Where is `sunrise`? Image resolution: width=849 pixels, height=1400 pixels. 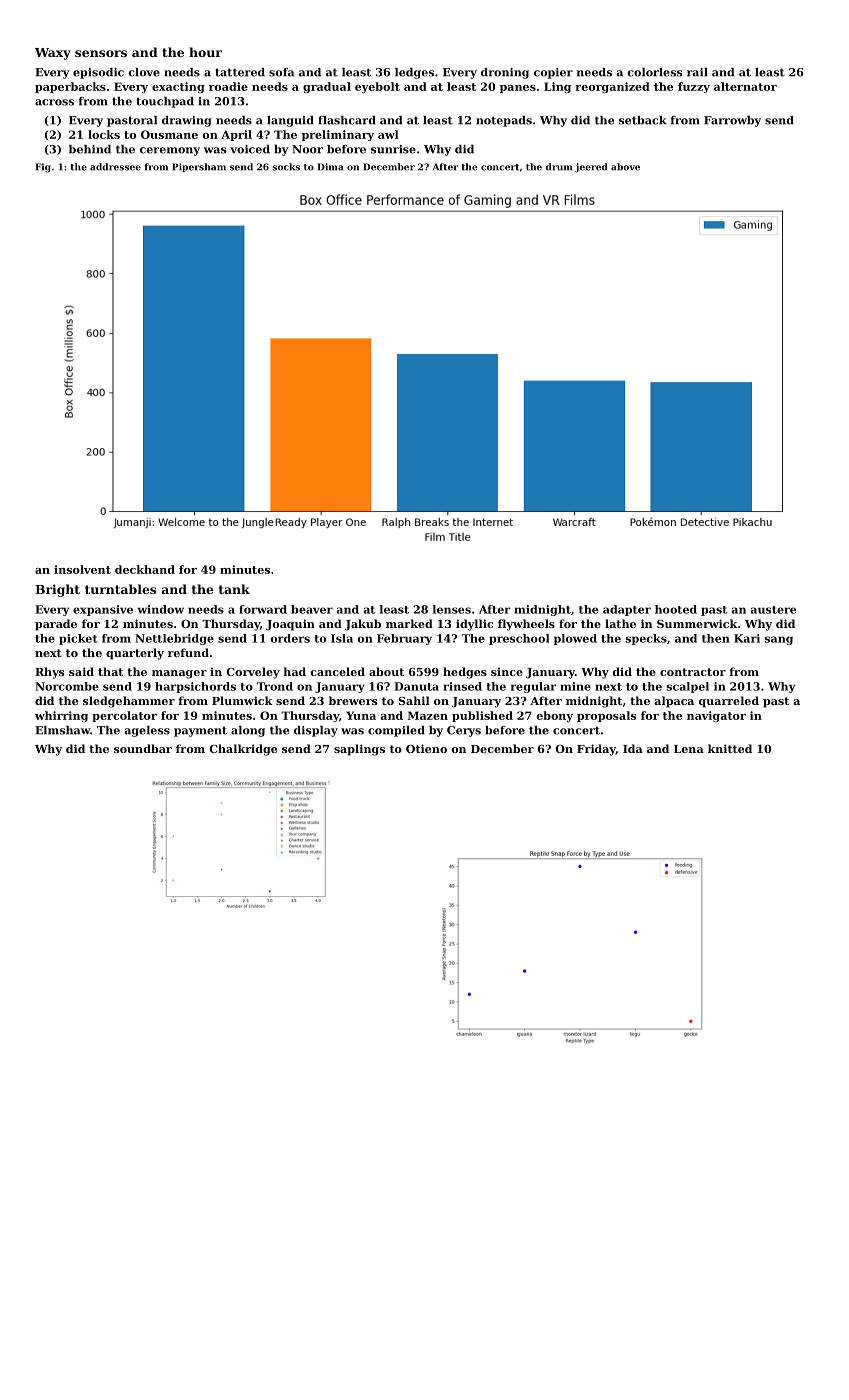
sunrise is located at coordinates (393, 149).
